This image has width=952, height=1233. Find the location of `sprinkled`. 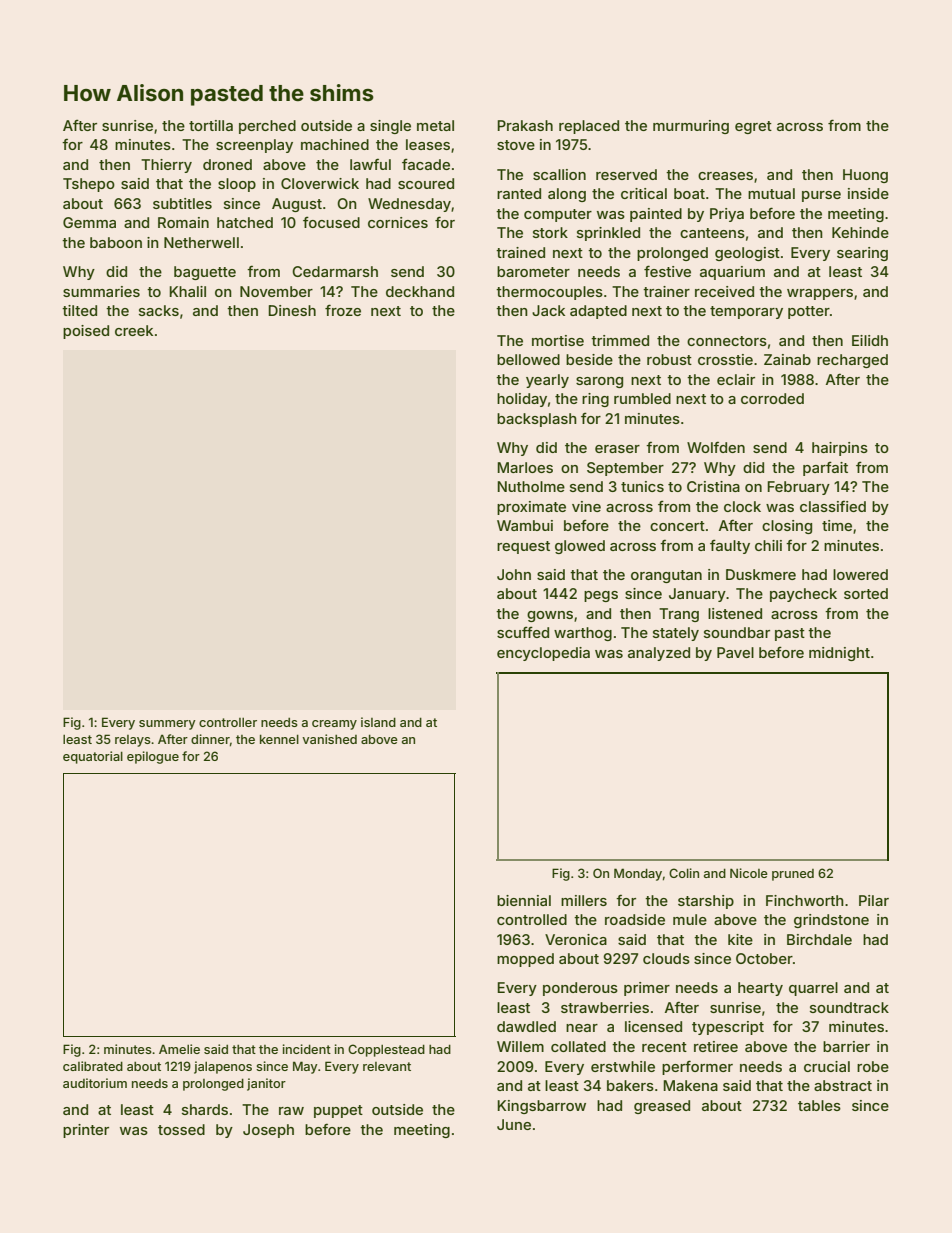

sprinkled is located at coordinates (608, 234).
